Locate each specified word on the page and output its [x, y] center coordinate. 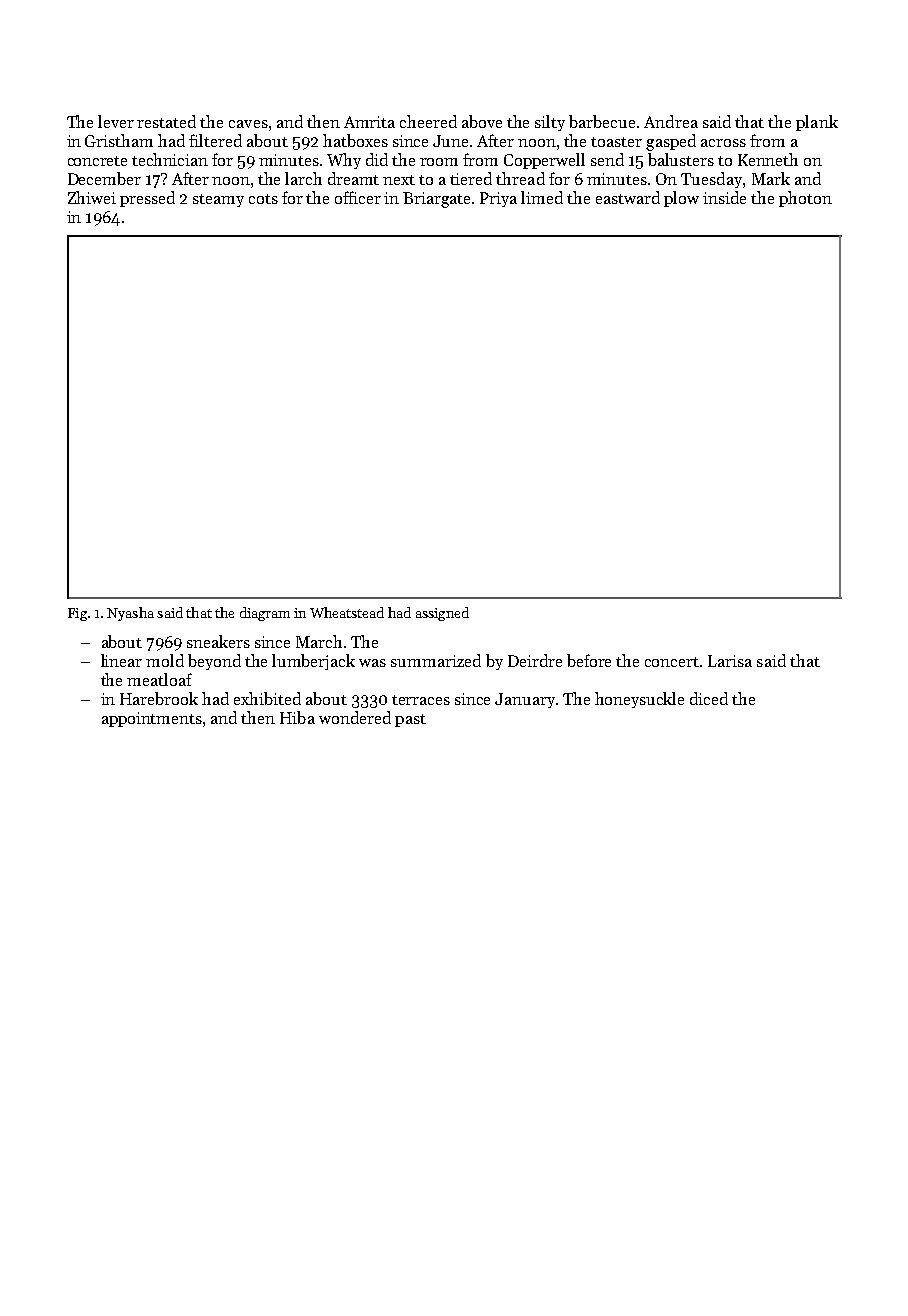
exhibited [267, 698]
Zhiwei [92, 197]
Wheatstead [347, 612]
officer [358, 197]
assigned [442, 614]
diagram [265, 614]
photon [805, 199]
